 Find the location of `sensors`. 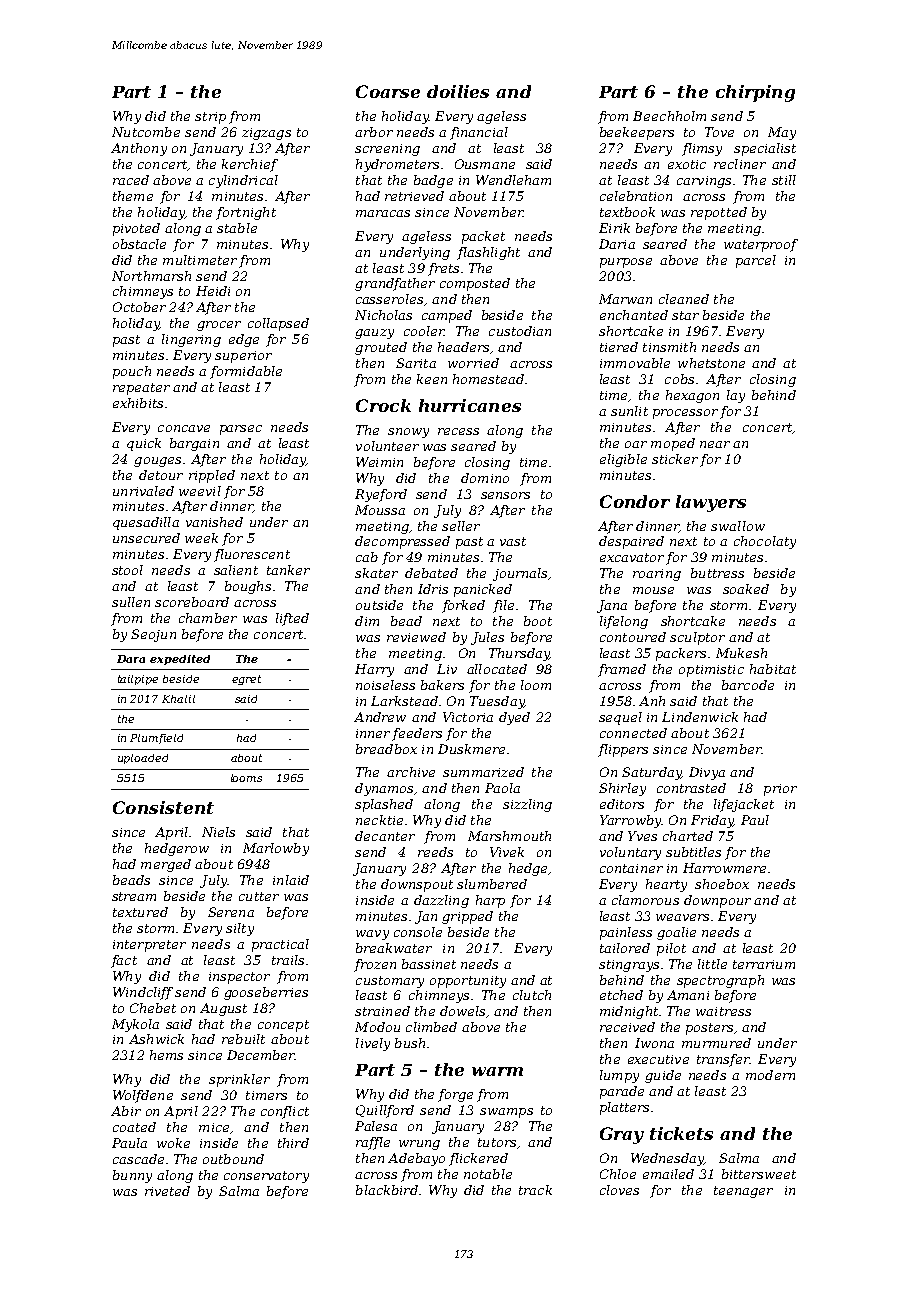

sensors is located at coordinates (505, 495).
